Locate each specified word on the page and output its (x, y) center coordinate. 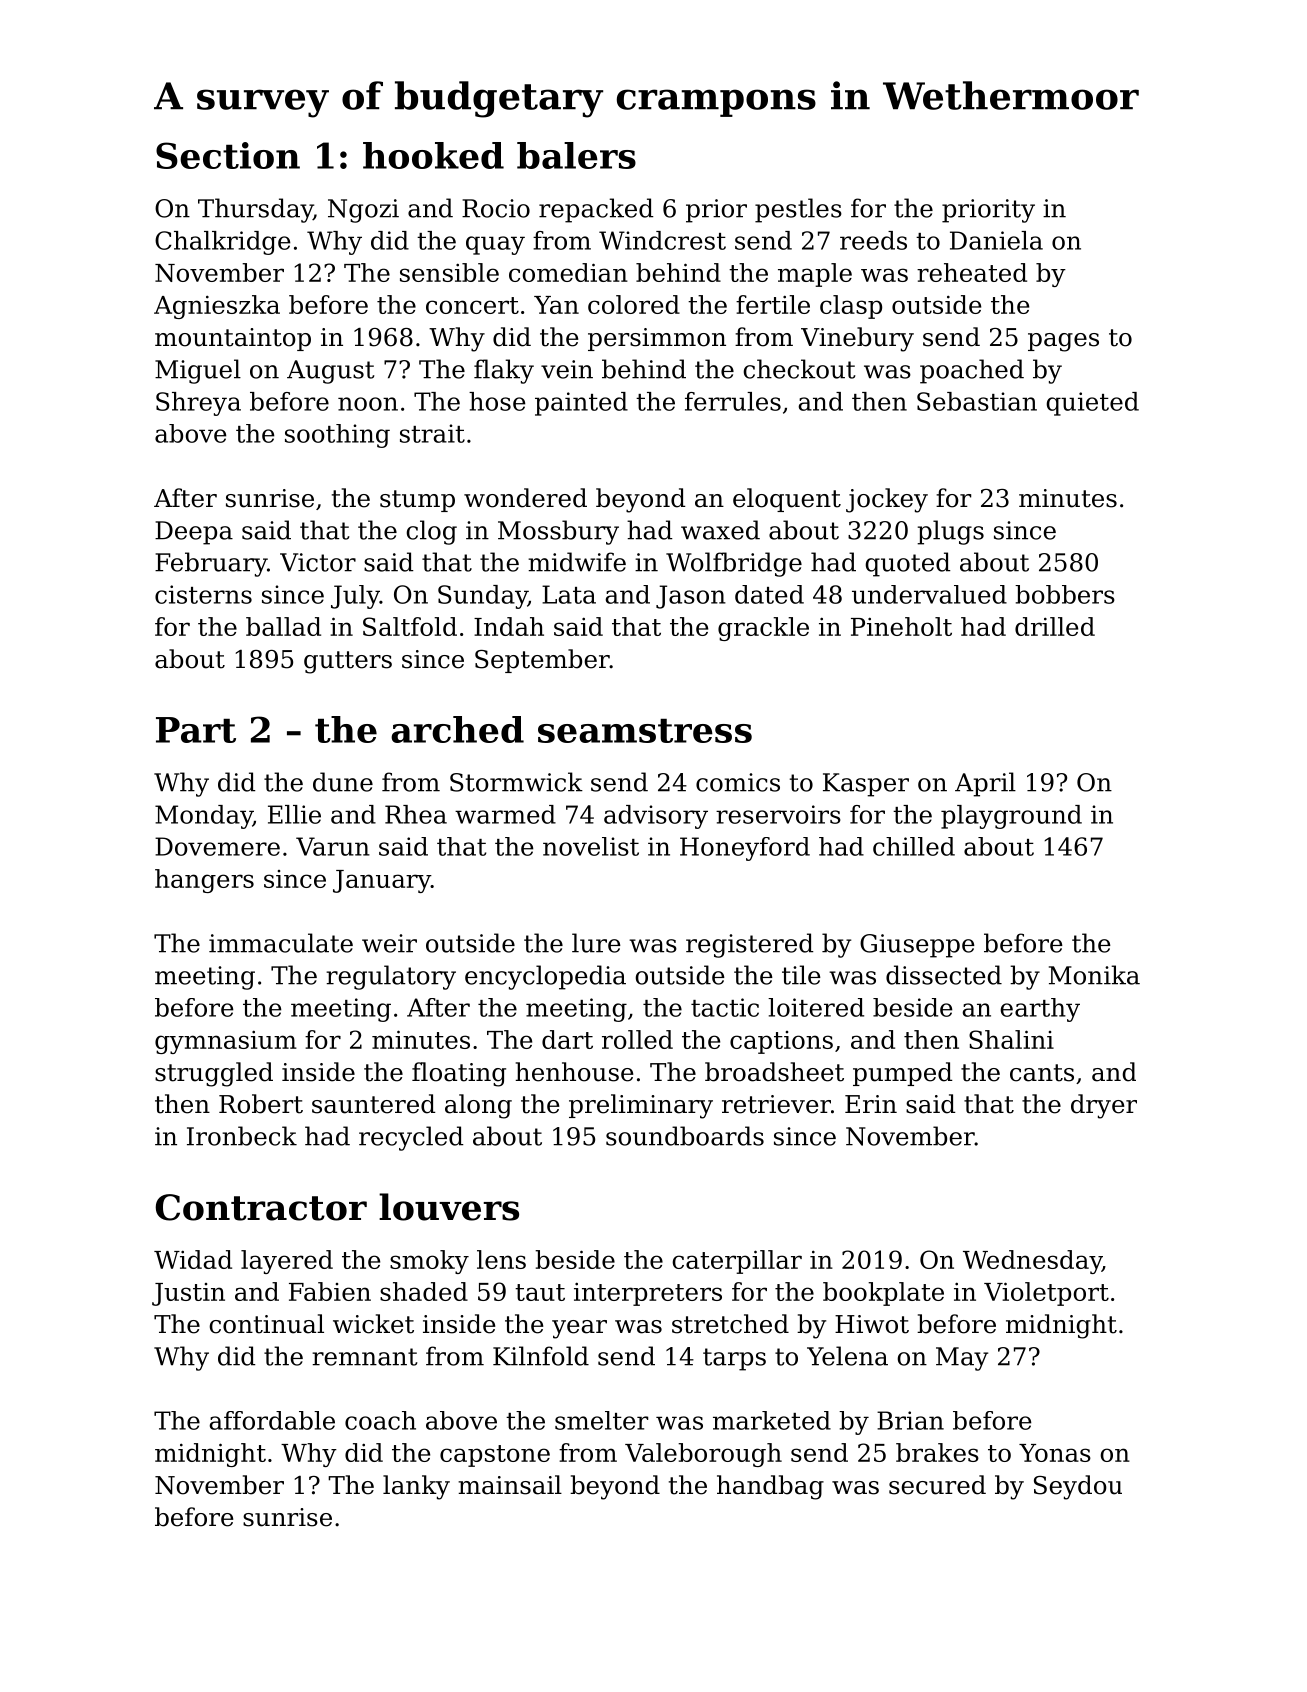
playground (1011, 817)
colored (634, 304)
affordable (272, 1420)
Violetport (1046, 1294)
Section (228, 155)
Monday (204, 817)
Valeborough (703, 1455)
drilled (1055, 626)
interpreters (648, 1294)
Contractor (261, 1207)
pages (1063, 342)
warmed (505, 814)
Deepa (194, 533)
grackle (763, 629)
